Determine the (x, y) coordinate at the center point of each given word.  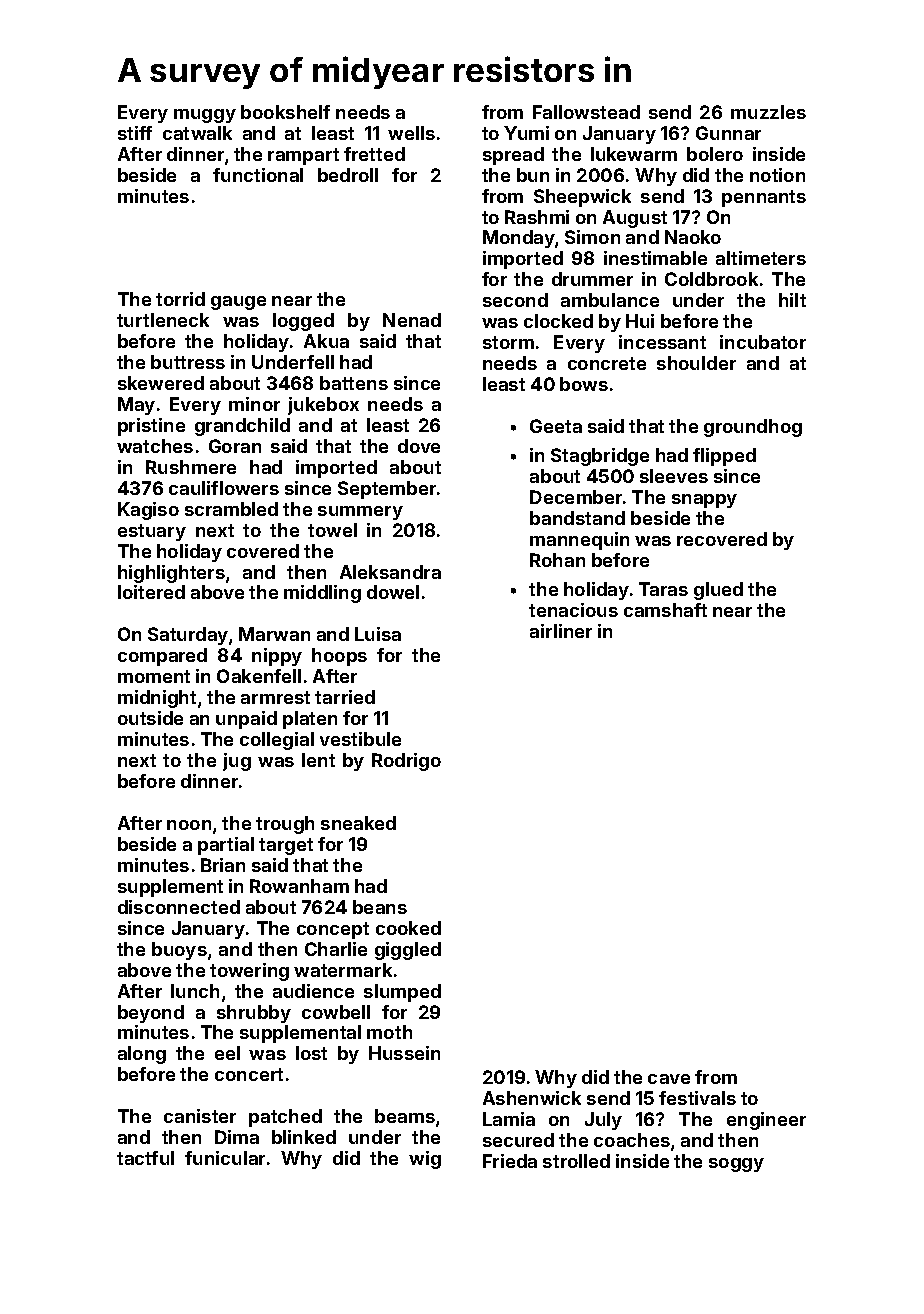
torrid (180, 299)
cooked (408, 928)
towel (332, 530)
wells (411, 133)
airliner (561, 631)
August (635, 219)
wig (425, 1160)
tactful (145, 1158)
